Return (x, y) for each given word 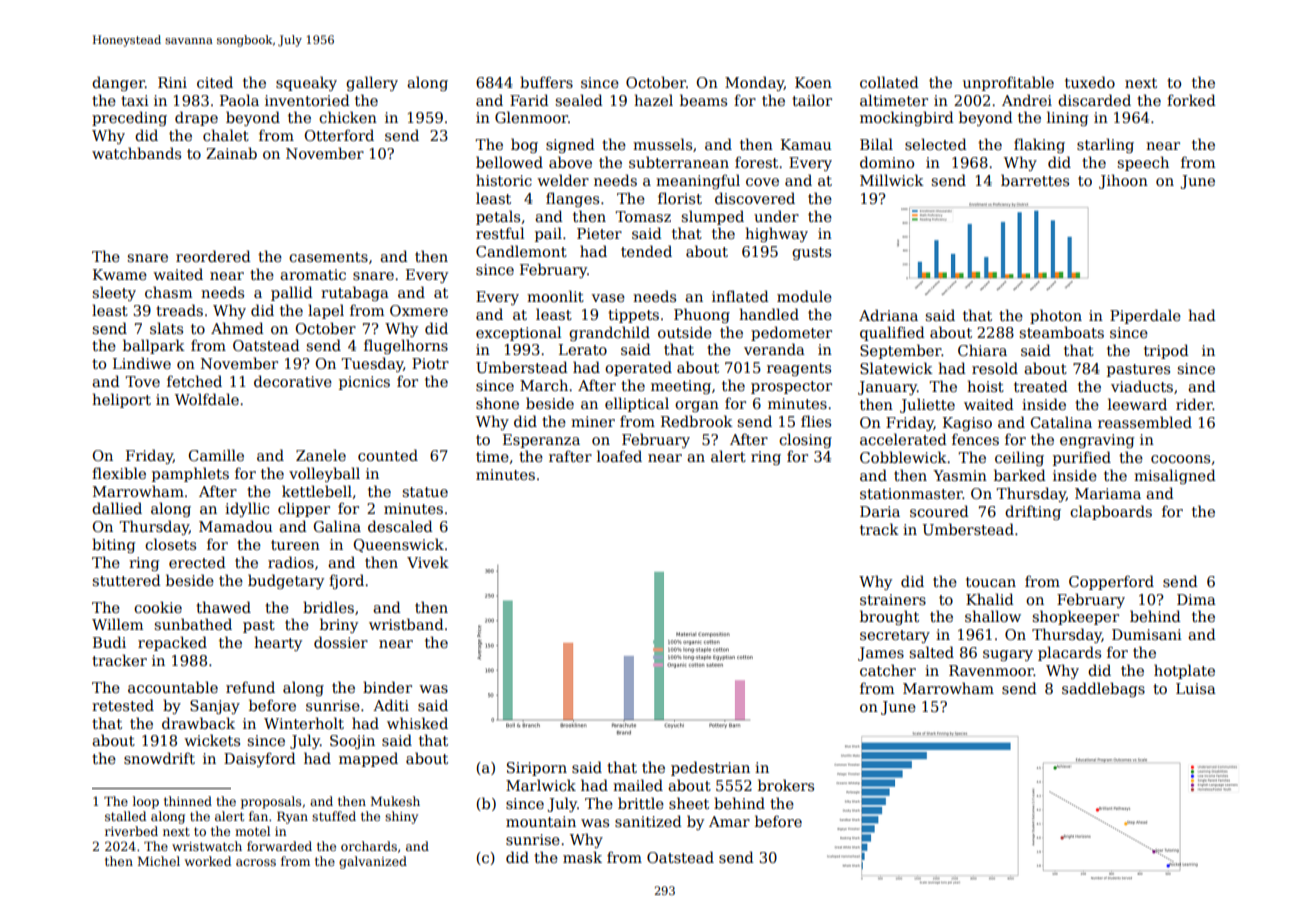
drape (196, 118)
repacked (172, 643)
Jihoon (1123, 181)
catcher (888, 670)
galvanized (373, 862)
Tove (142, 381)
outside (685, 332)
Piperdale (1145, 316)
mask (582, 857)
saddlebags (1103, 689)
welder (563, 180)
